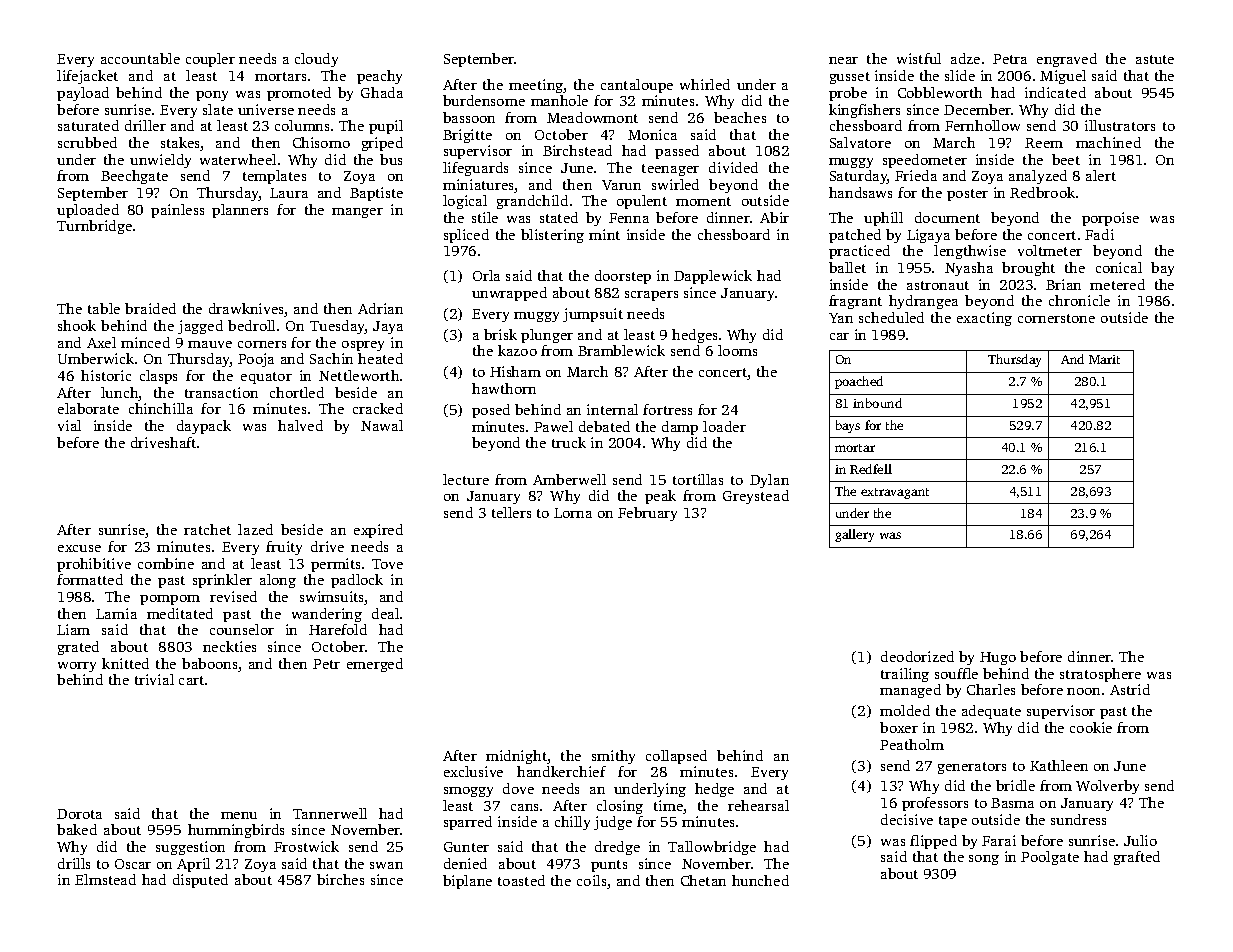 This screenshot has width=1233, height=952. I want to click on burdensome, so click(484, 100).
